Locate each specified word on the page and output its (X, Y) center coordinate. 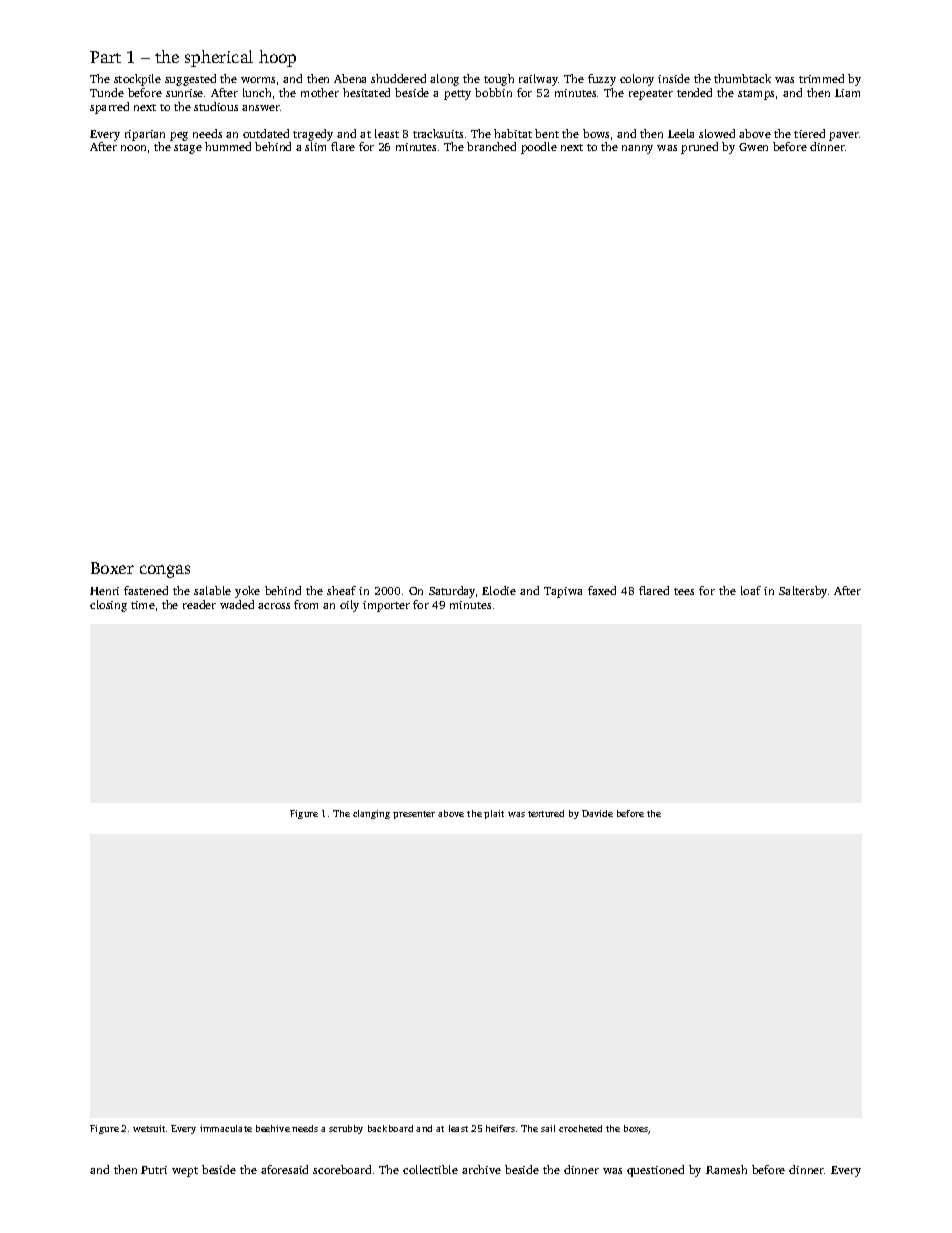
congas (165, 571)
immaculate (226, 1128)
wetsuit (149, 1128)
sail (548, 1128)
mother (320, 92)
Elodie (499, 590)
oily (349, 606)
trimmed (821, 78)
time (143, 605)
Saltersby (803, 592)
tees (684, 591)
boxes (636, 1129)
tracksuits (438, 133)
